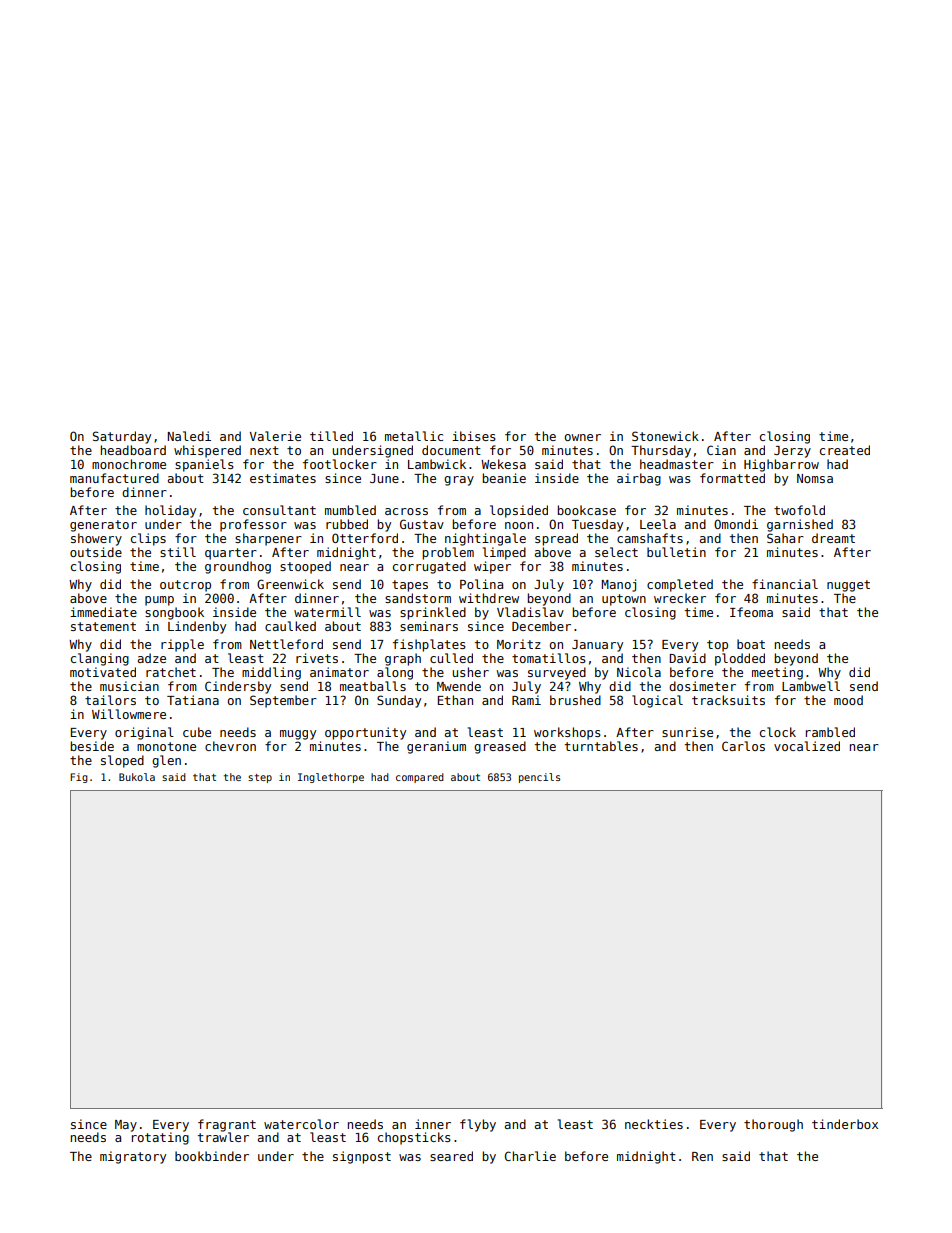 The width and height of the image is (952, 1233). Describe the element at coordinates (845, 1124) in the image. I see `tinderbox` at that location.
